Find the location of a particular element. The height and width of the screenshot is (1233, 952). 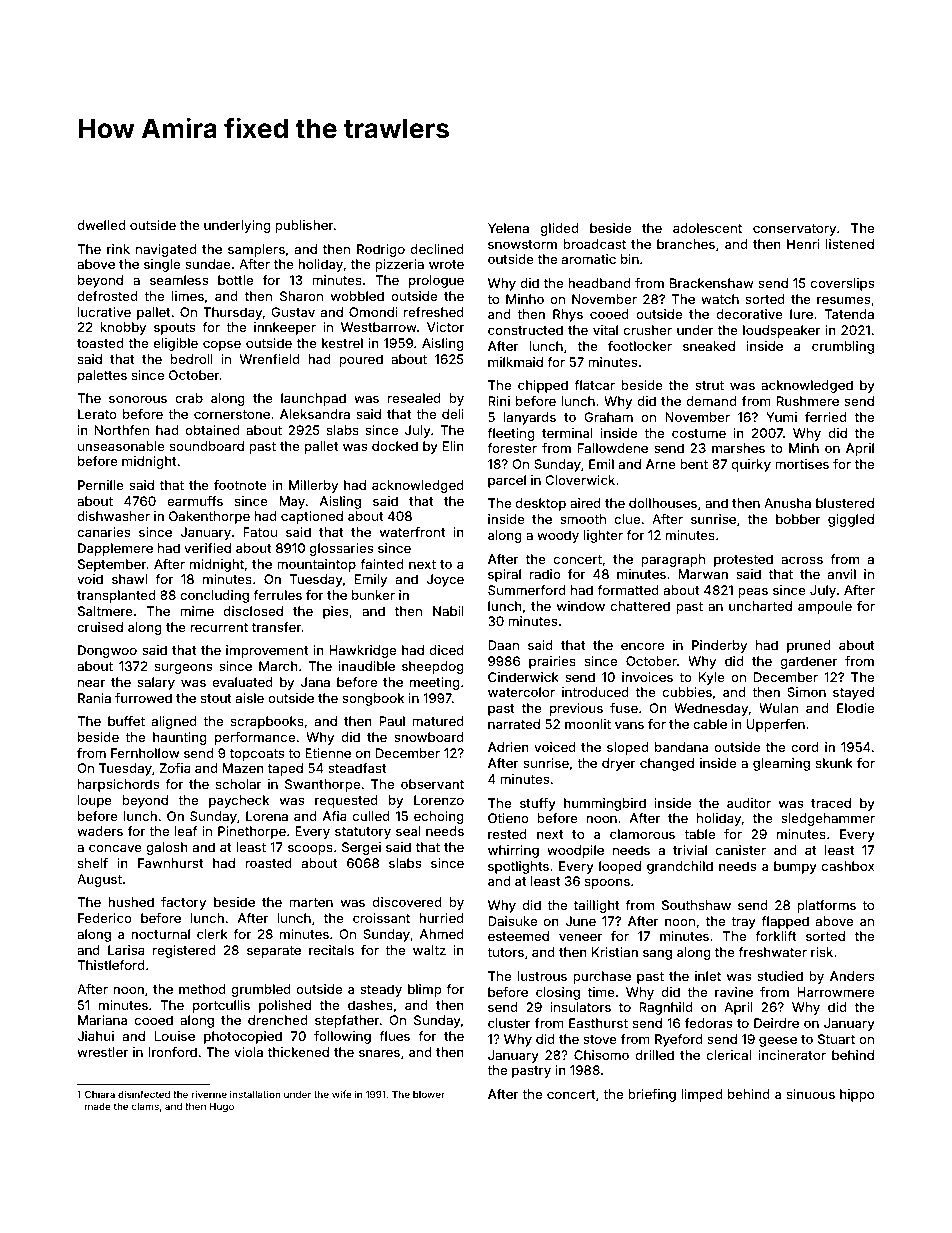

grandchild is located at coordinates (680, 867).
